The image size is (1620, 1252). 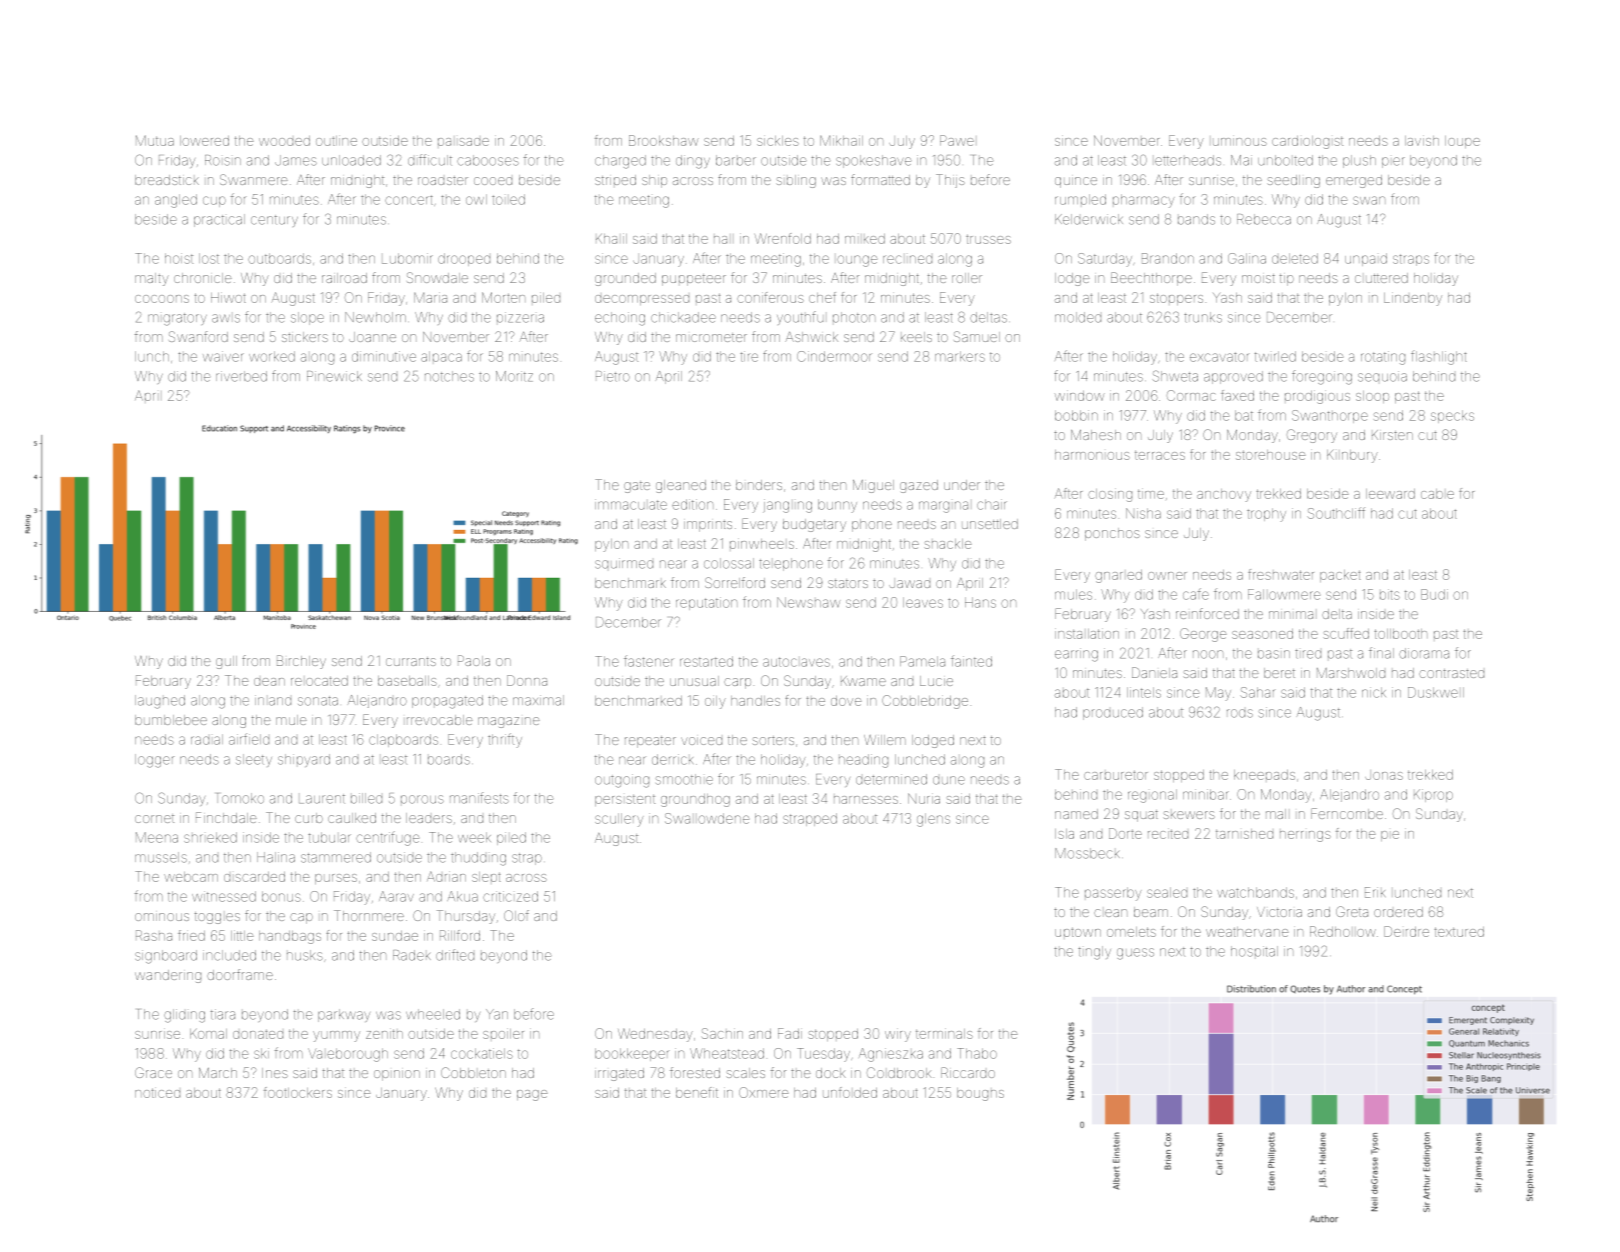 I want to click on Pinewick, so click(x=334, y=376).
